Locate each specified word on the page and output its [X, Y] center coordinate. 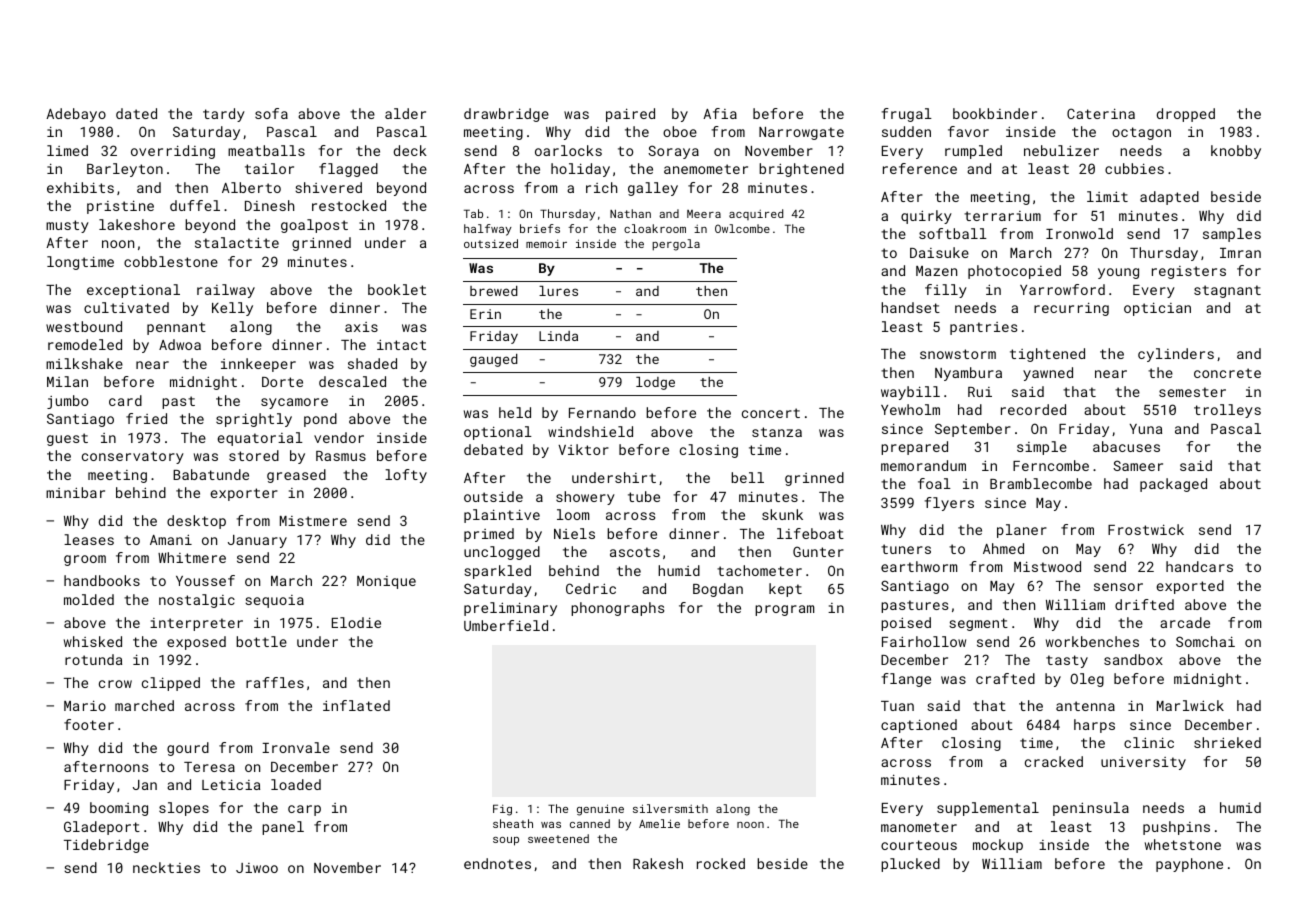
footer [89, 724]
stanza [777, 432]
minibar [75, 492]
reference [920, 168]
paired [630, 115]
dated [136, 113]
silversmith [670, 808]
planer [1022, 531]
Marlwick [1190, 705]
